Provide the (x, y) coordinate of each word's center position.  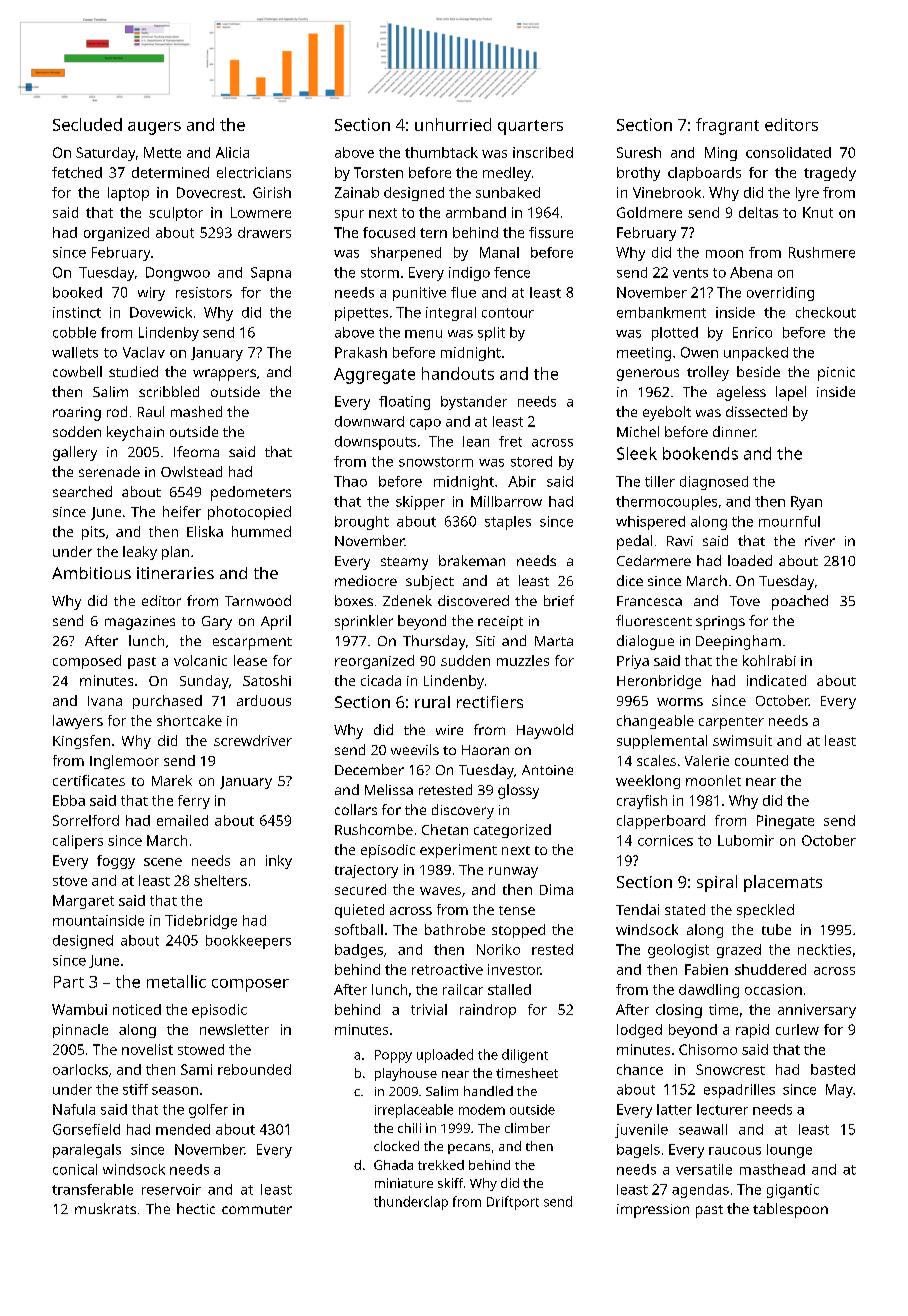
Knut (818, 212)
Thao (350, 481)
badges (359, 951)
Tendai (637, 909)
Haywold (545, 731)
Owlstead (191, 471)
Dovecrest (209, 192)
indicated (776, 680)
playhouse (406, 1074)
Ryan (806, 503)
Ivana (105, 701)
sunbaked (508, 192)
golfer (208, 1111)
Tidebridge (201, 922)
